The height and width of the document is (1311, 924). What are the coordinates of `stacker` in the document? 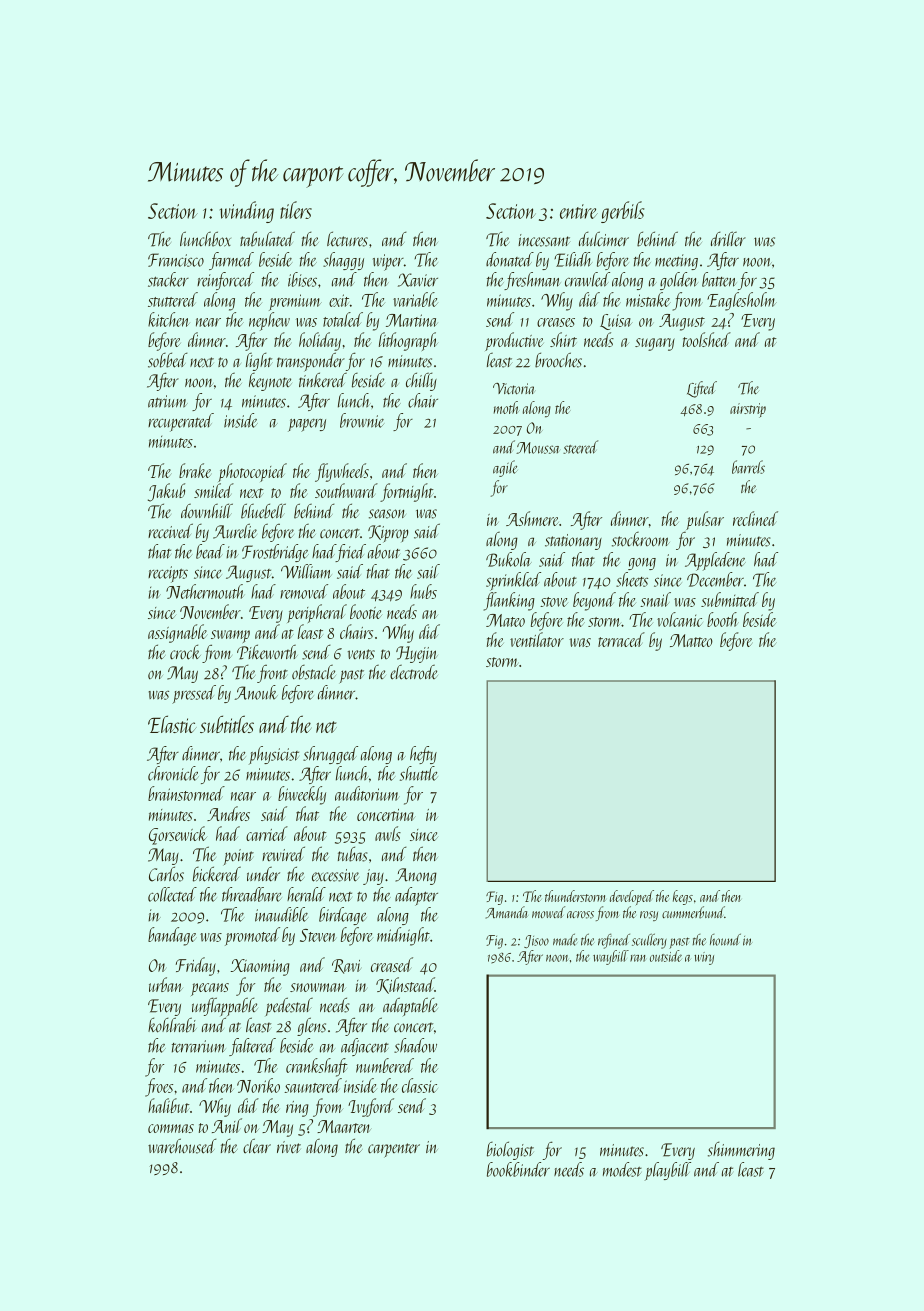 It's located at (168, 279).
